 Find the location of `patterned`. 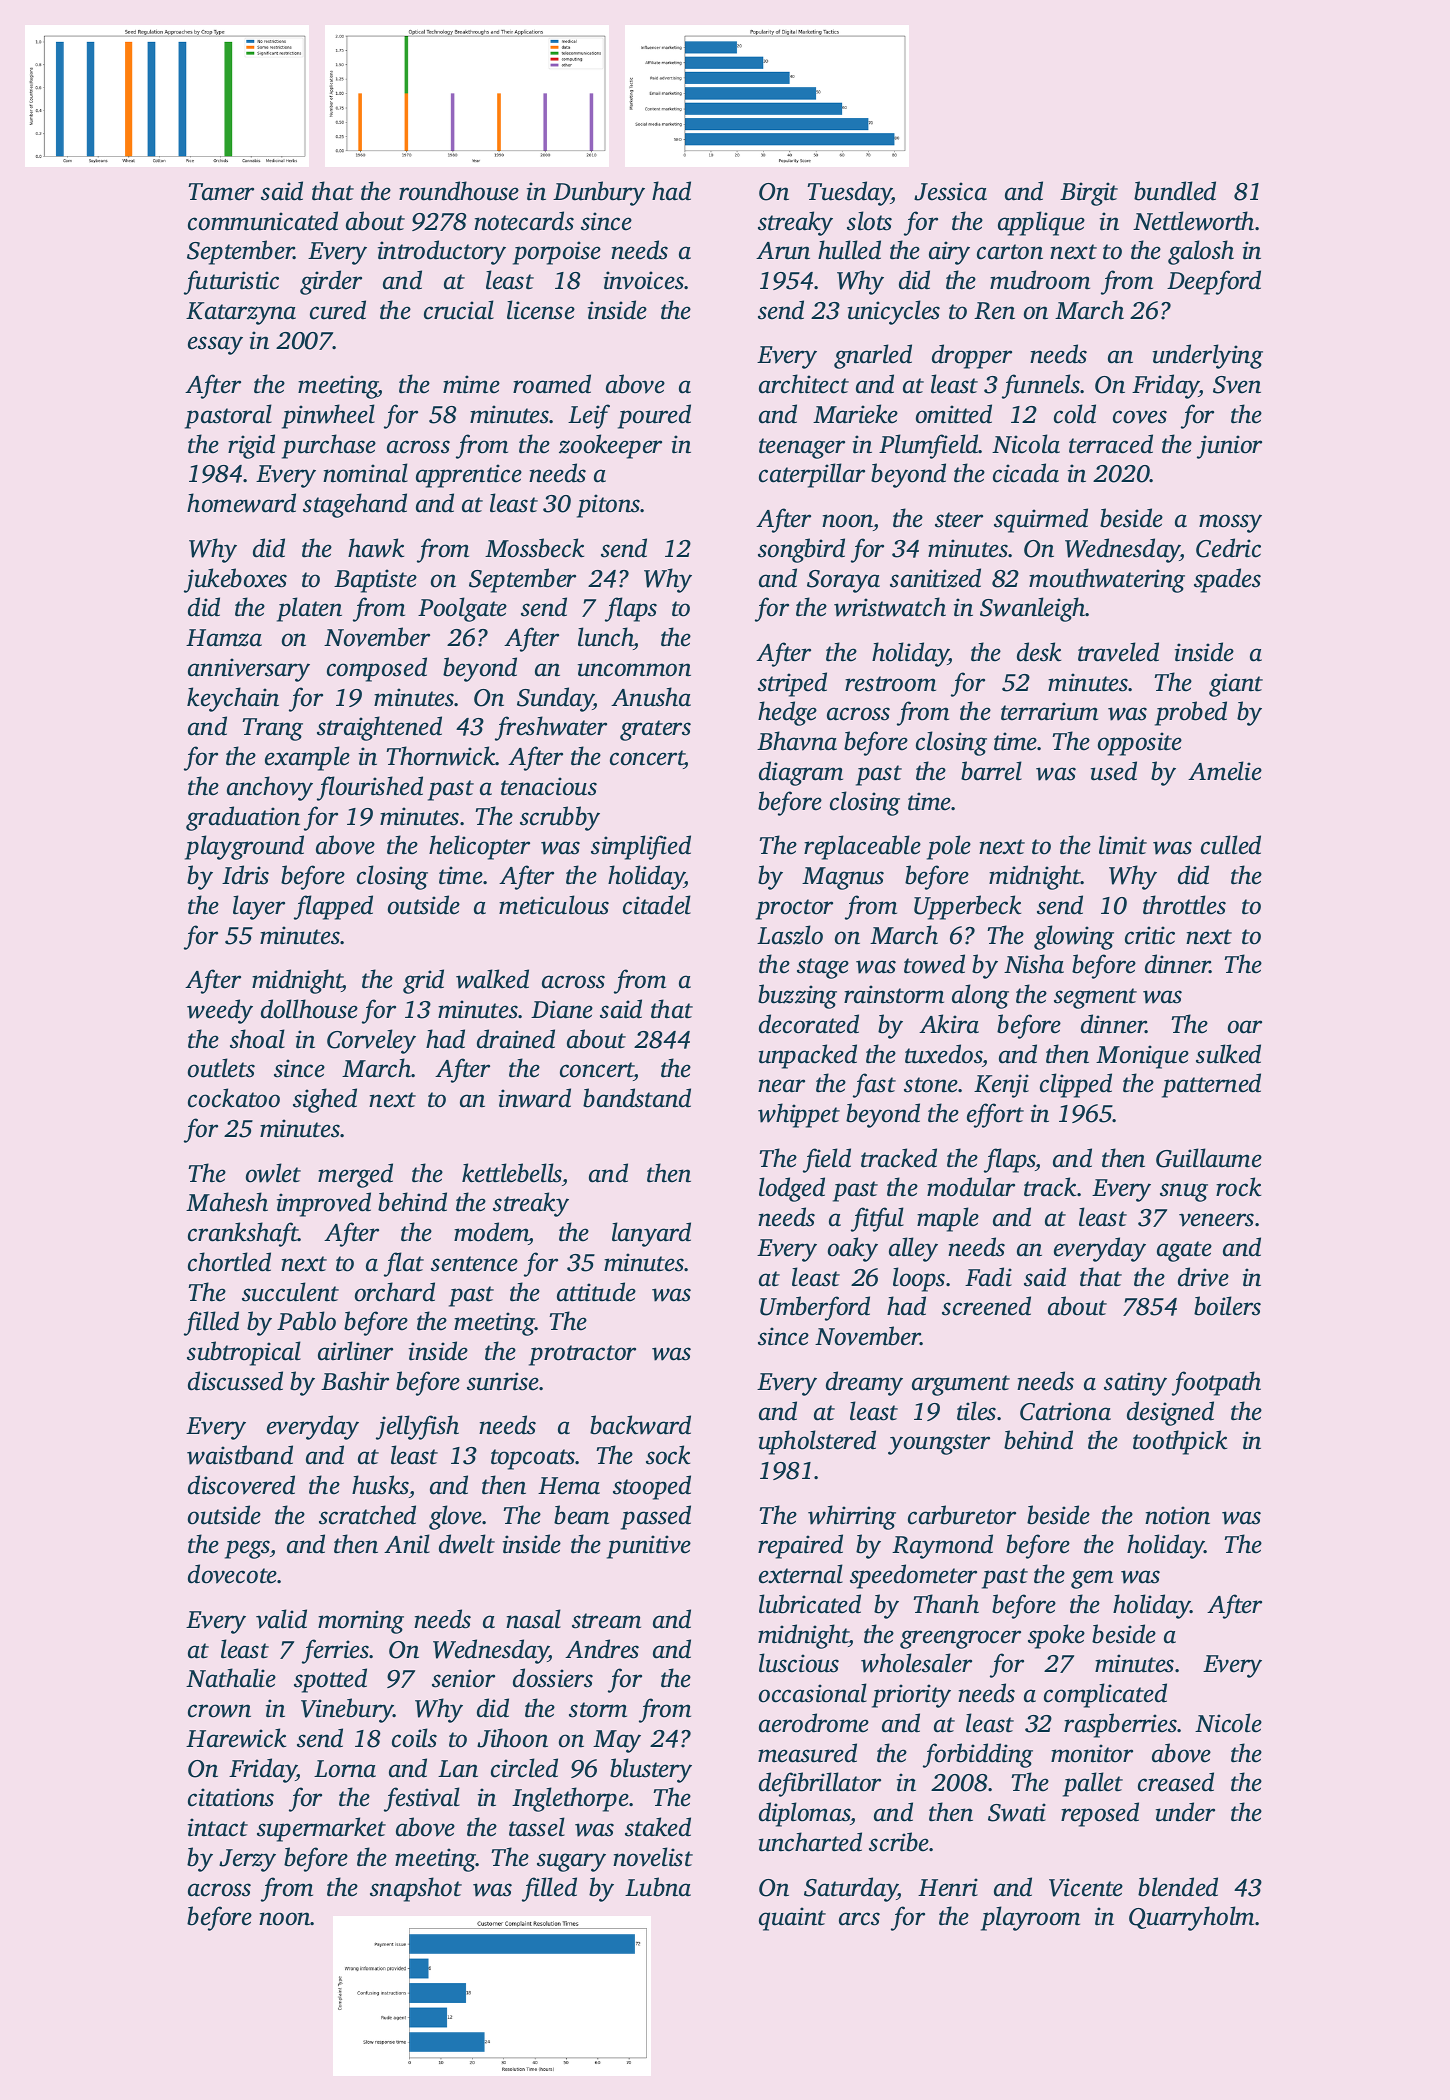

patterned is located at coordinates (1211, 1085).
